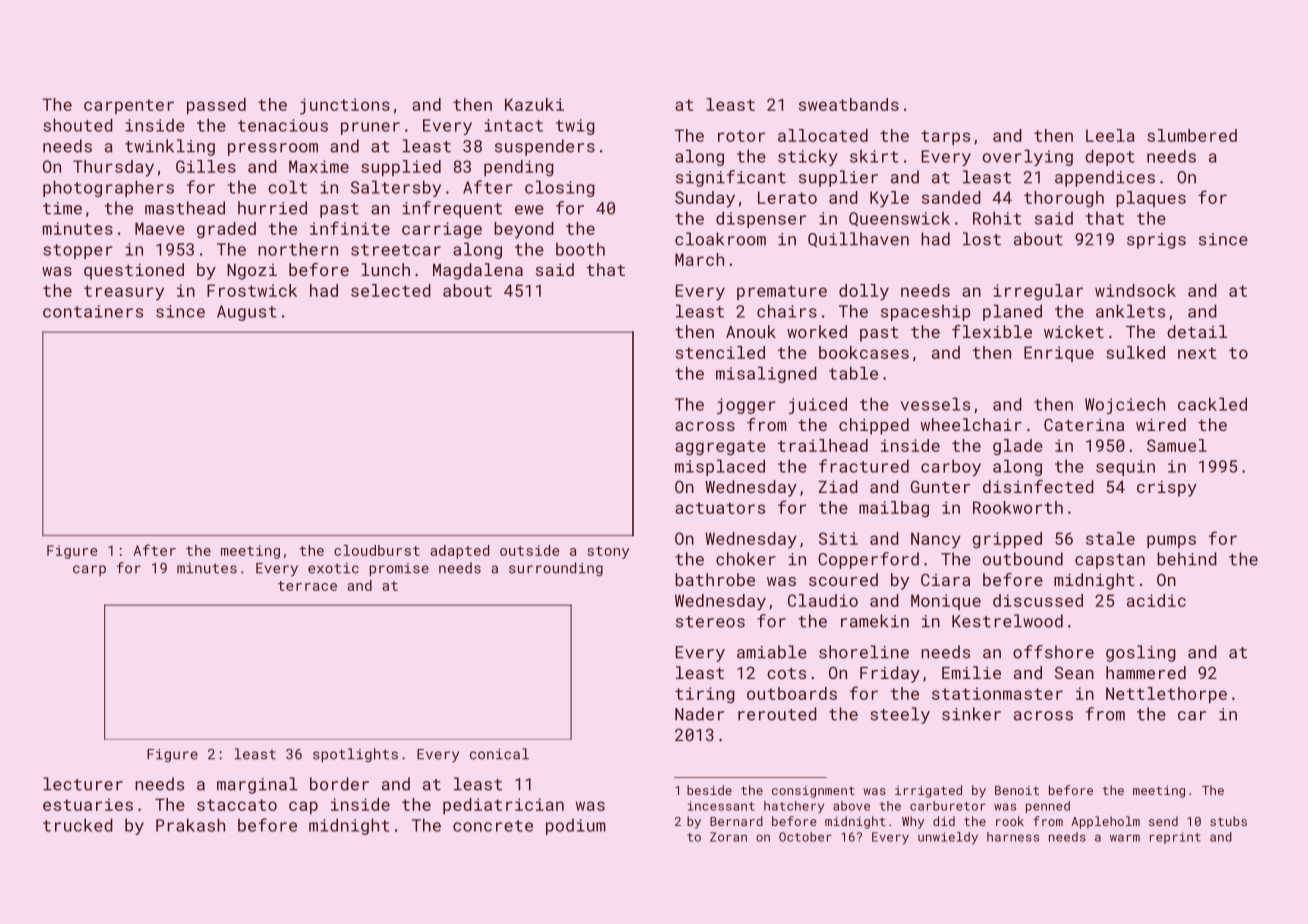  Describe the element at coordinates (849, 104) in the screenshot. I see `sweatbands` at that location.
